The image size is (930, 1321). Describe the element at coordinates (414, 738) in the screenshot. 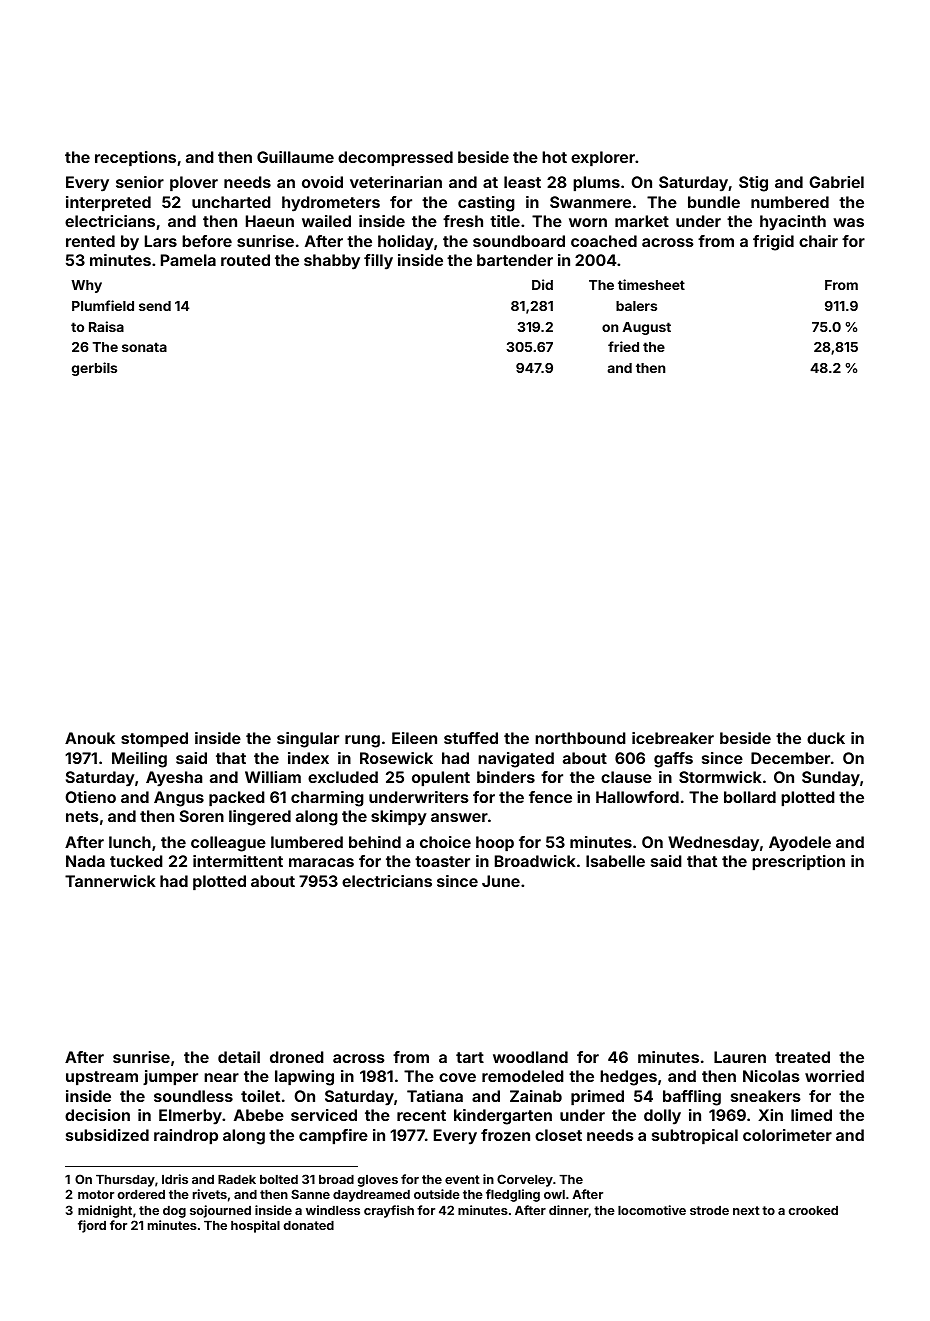

I see `Eileen` at that location.
